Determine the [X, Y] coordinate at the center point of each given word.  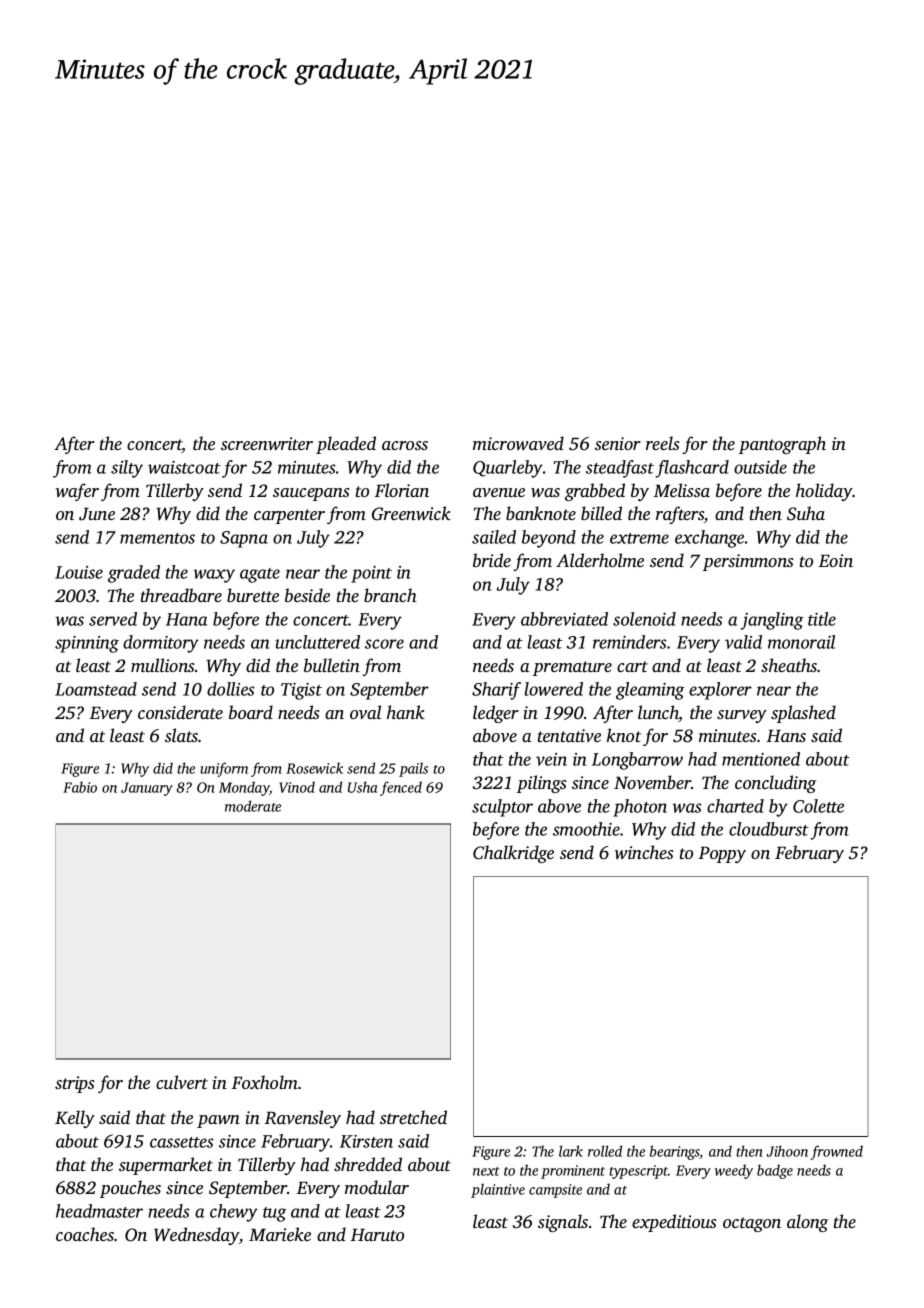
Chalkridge [513, 854]
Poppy [722, 854]
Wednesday [196, 1236]
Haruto [377, 1234]
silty [127, 469]
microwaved [518, 443]
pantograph [782, 445]
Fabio [80, 787]
